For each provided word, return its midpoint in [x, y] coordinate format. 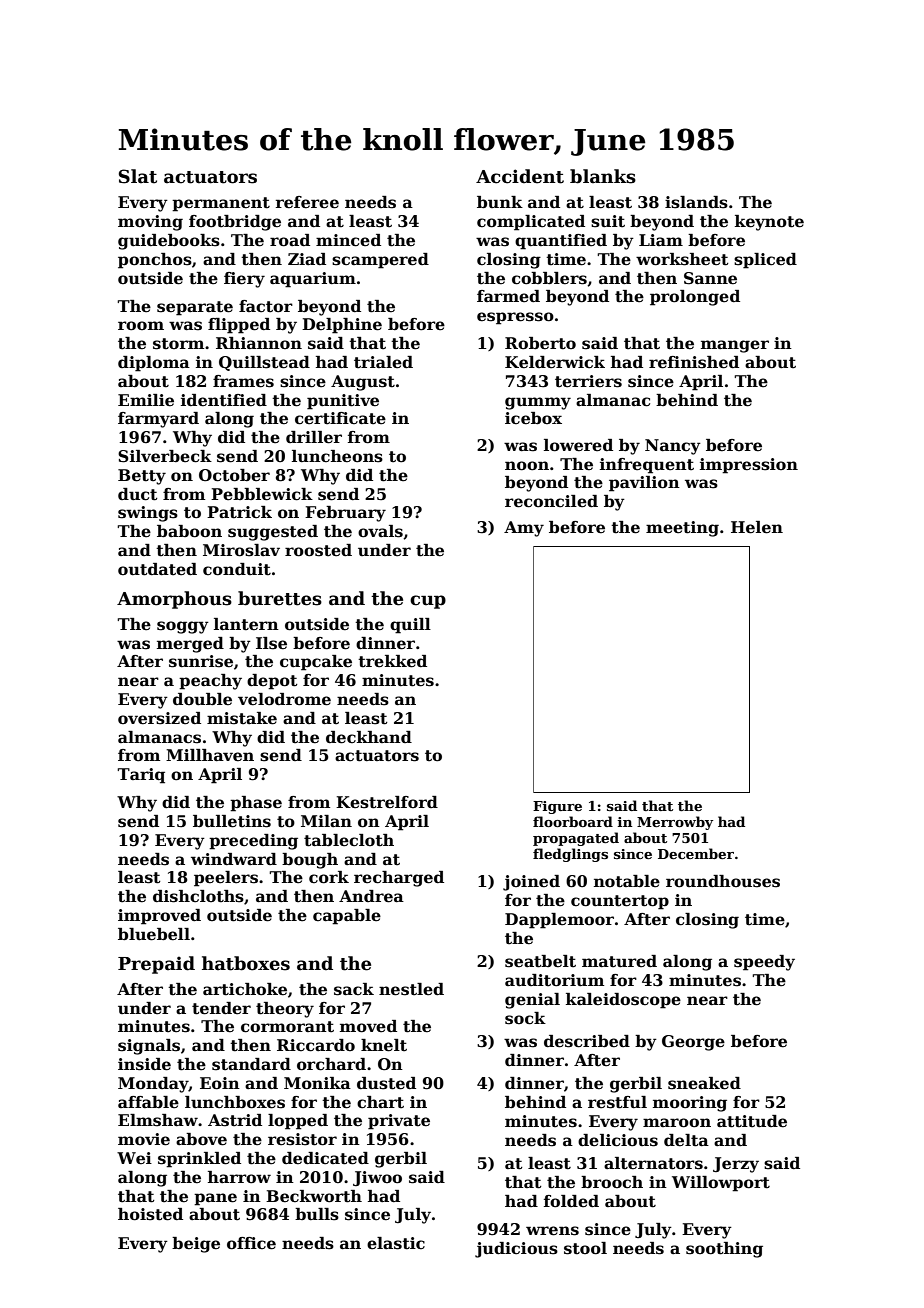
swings [148, 514]
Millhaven [210, 755]
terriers [588, 381]
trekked [392, 661]
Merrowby [675, 823]
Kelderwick [555, 362]
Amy [524, 529]
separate [195, 308]
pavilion [644, 484]
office [251, 1243]
